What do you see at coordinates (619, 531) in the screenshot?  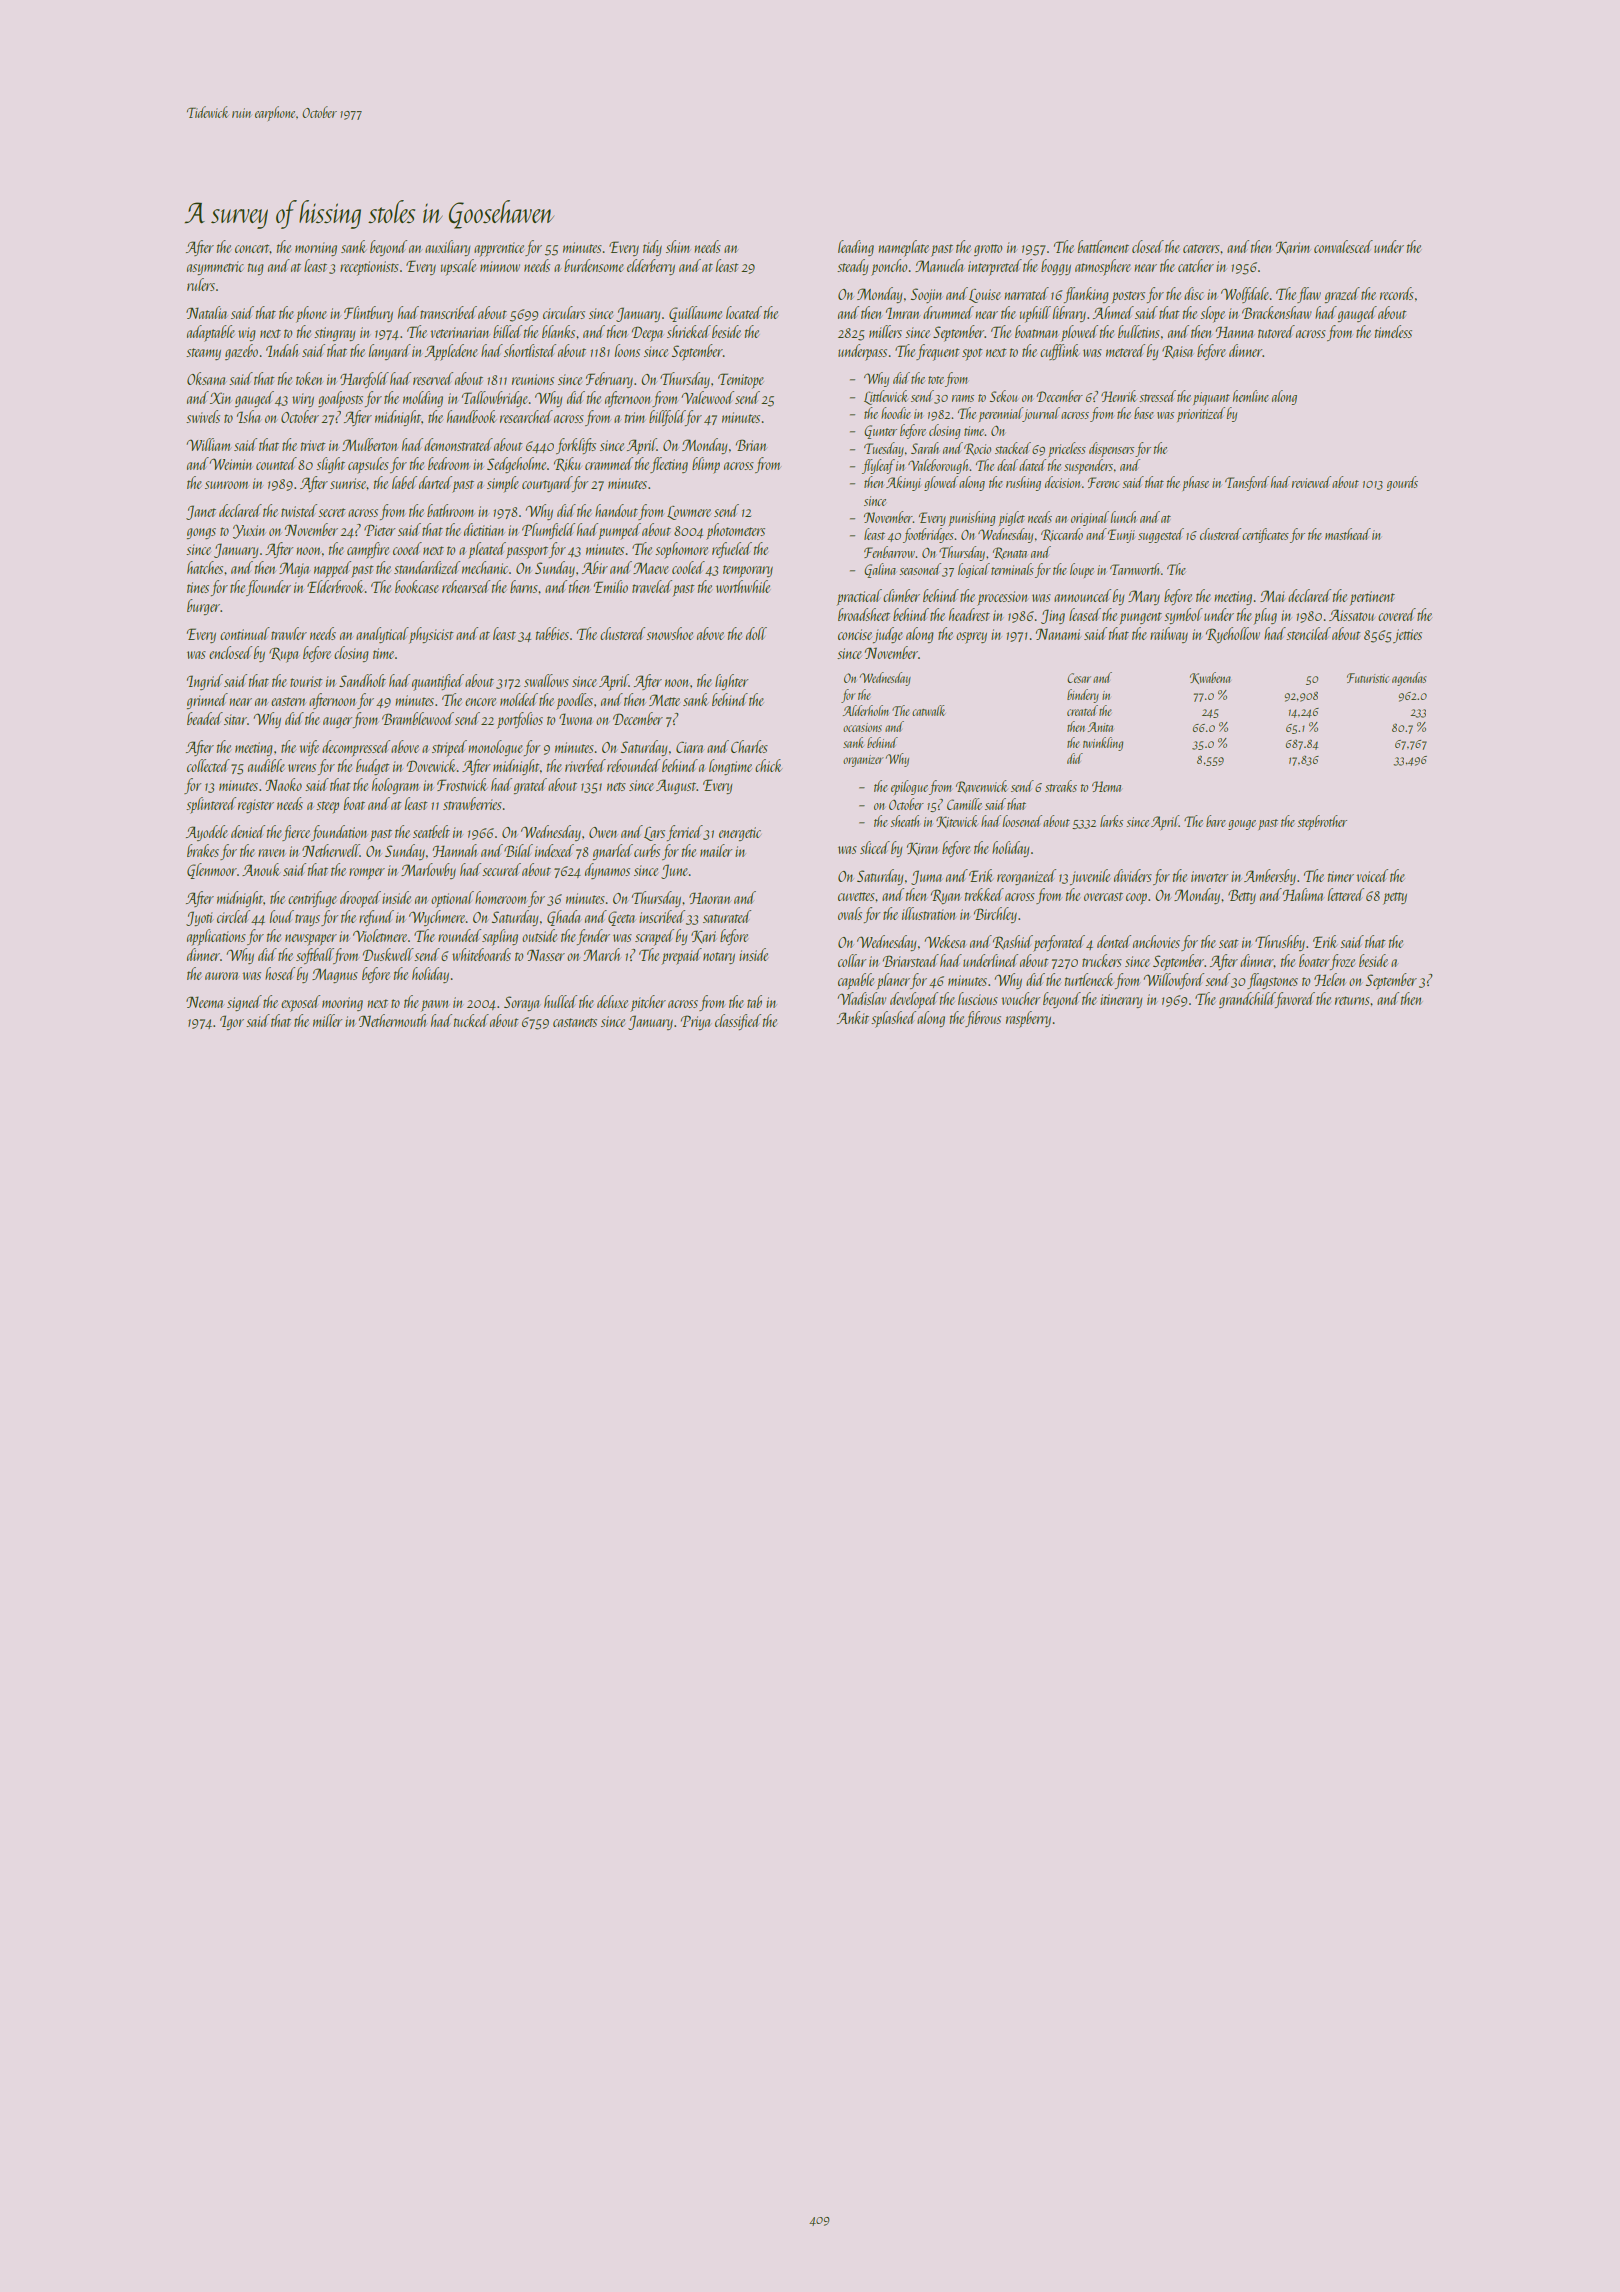 I see `pumped` at bounding box center [619, 531].
